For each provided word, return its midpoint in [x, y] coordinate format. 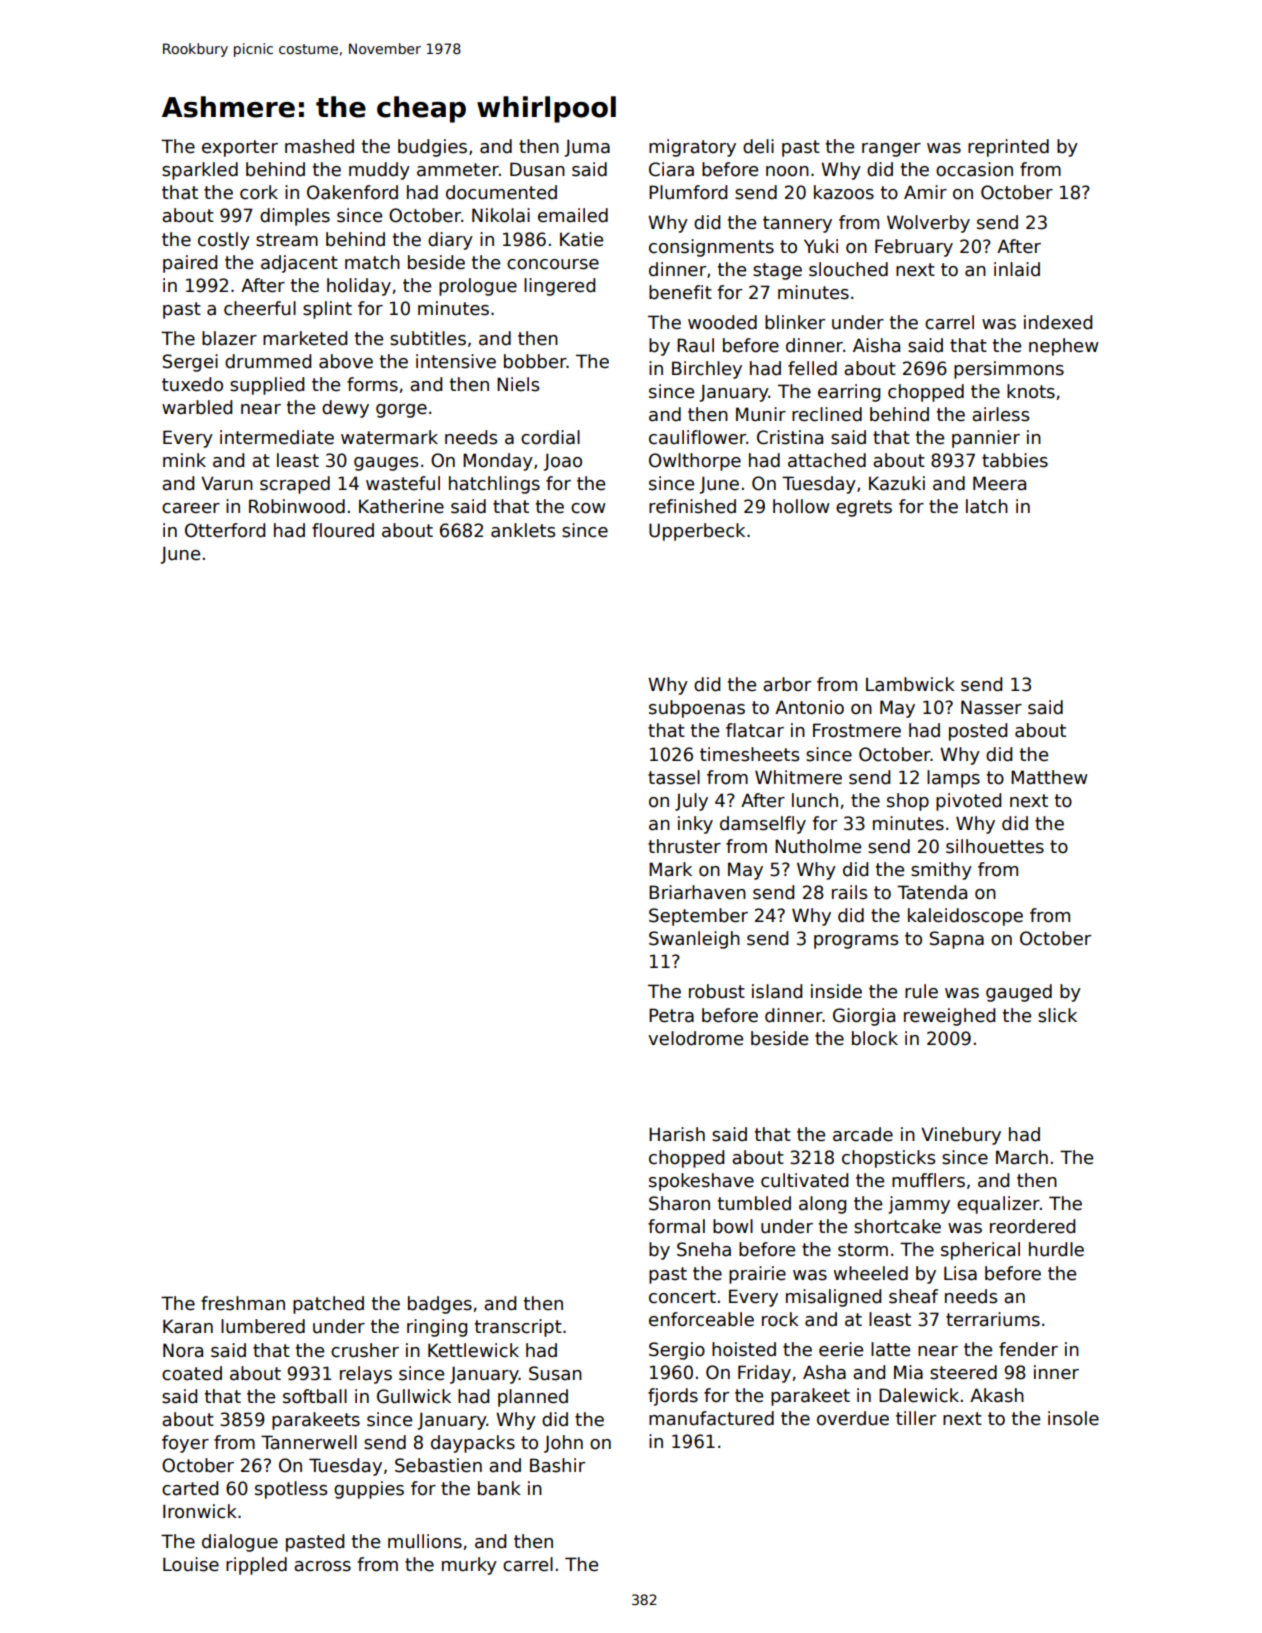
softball [315, 1396]
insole [1073, 1418]
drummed [268, 361]
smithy [941, 871]
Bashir [557, 1465]
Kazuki [897, 483]
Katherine [401, 506]
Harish [677, 1134]
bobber [535, 361]
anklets [523, 530]
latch [987, 506]
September [698, 917]
